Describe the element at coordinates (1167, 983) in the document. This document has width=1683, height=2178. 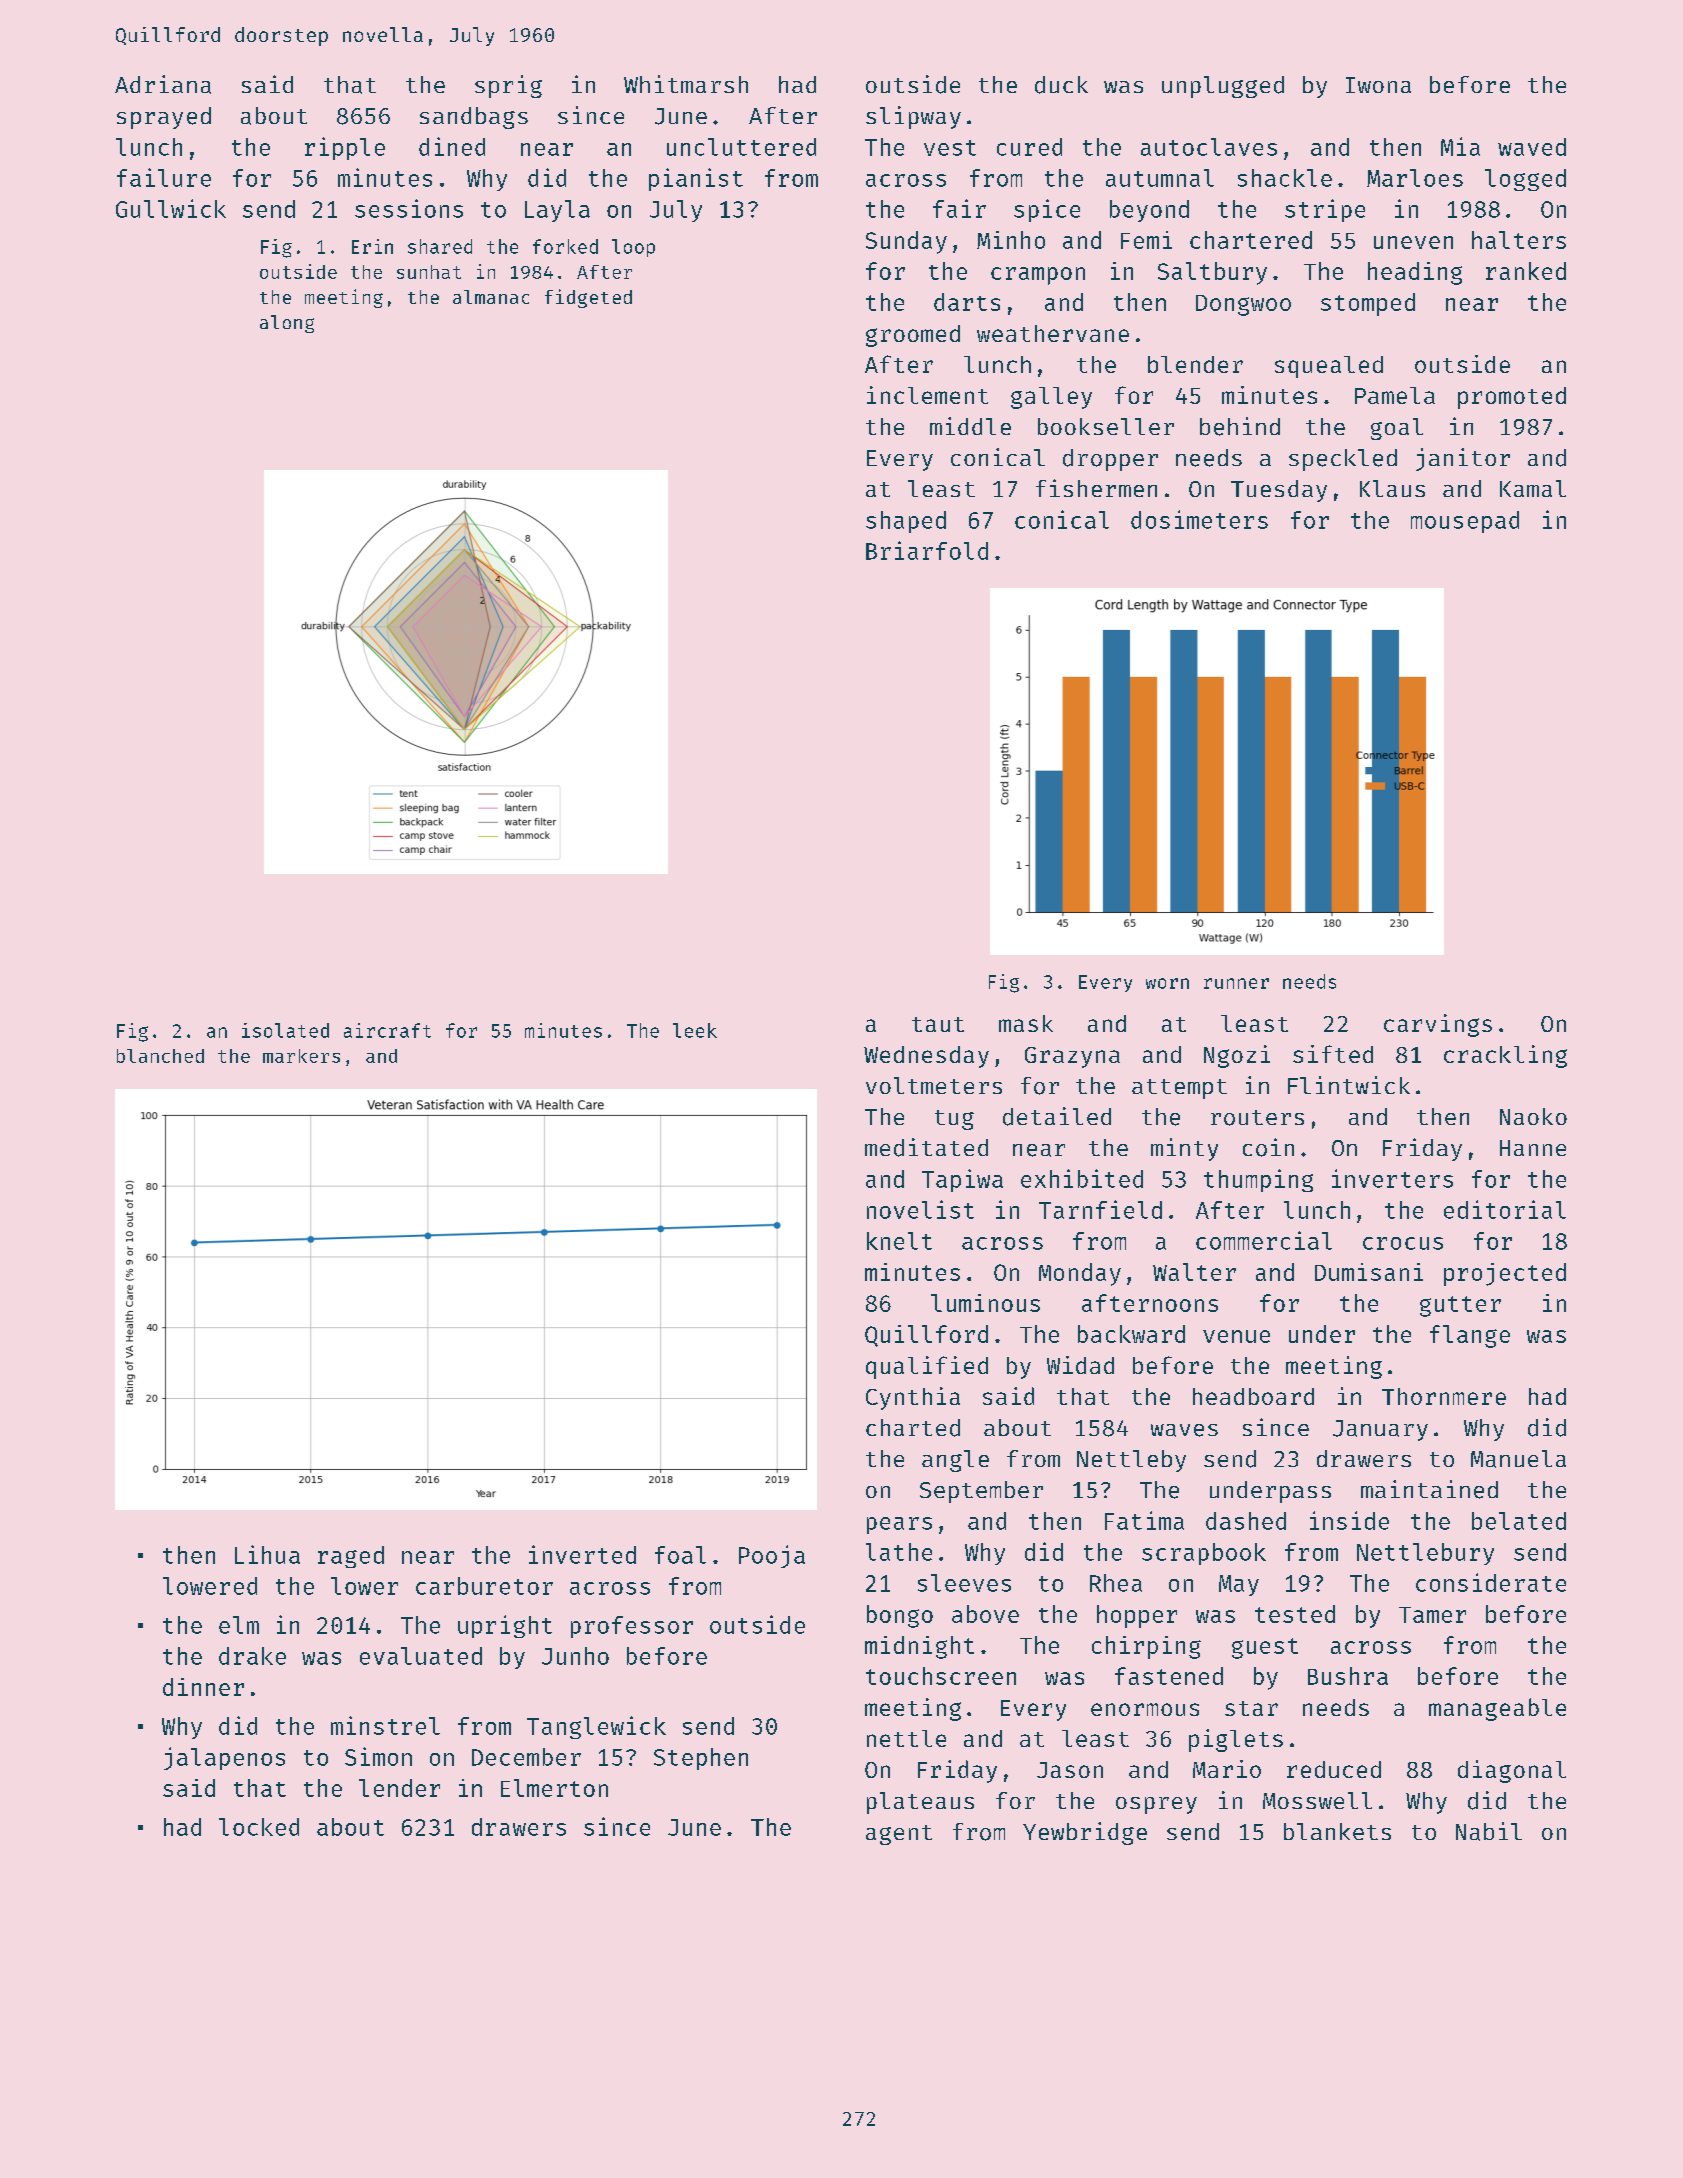
I see `worn` at that location.
